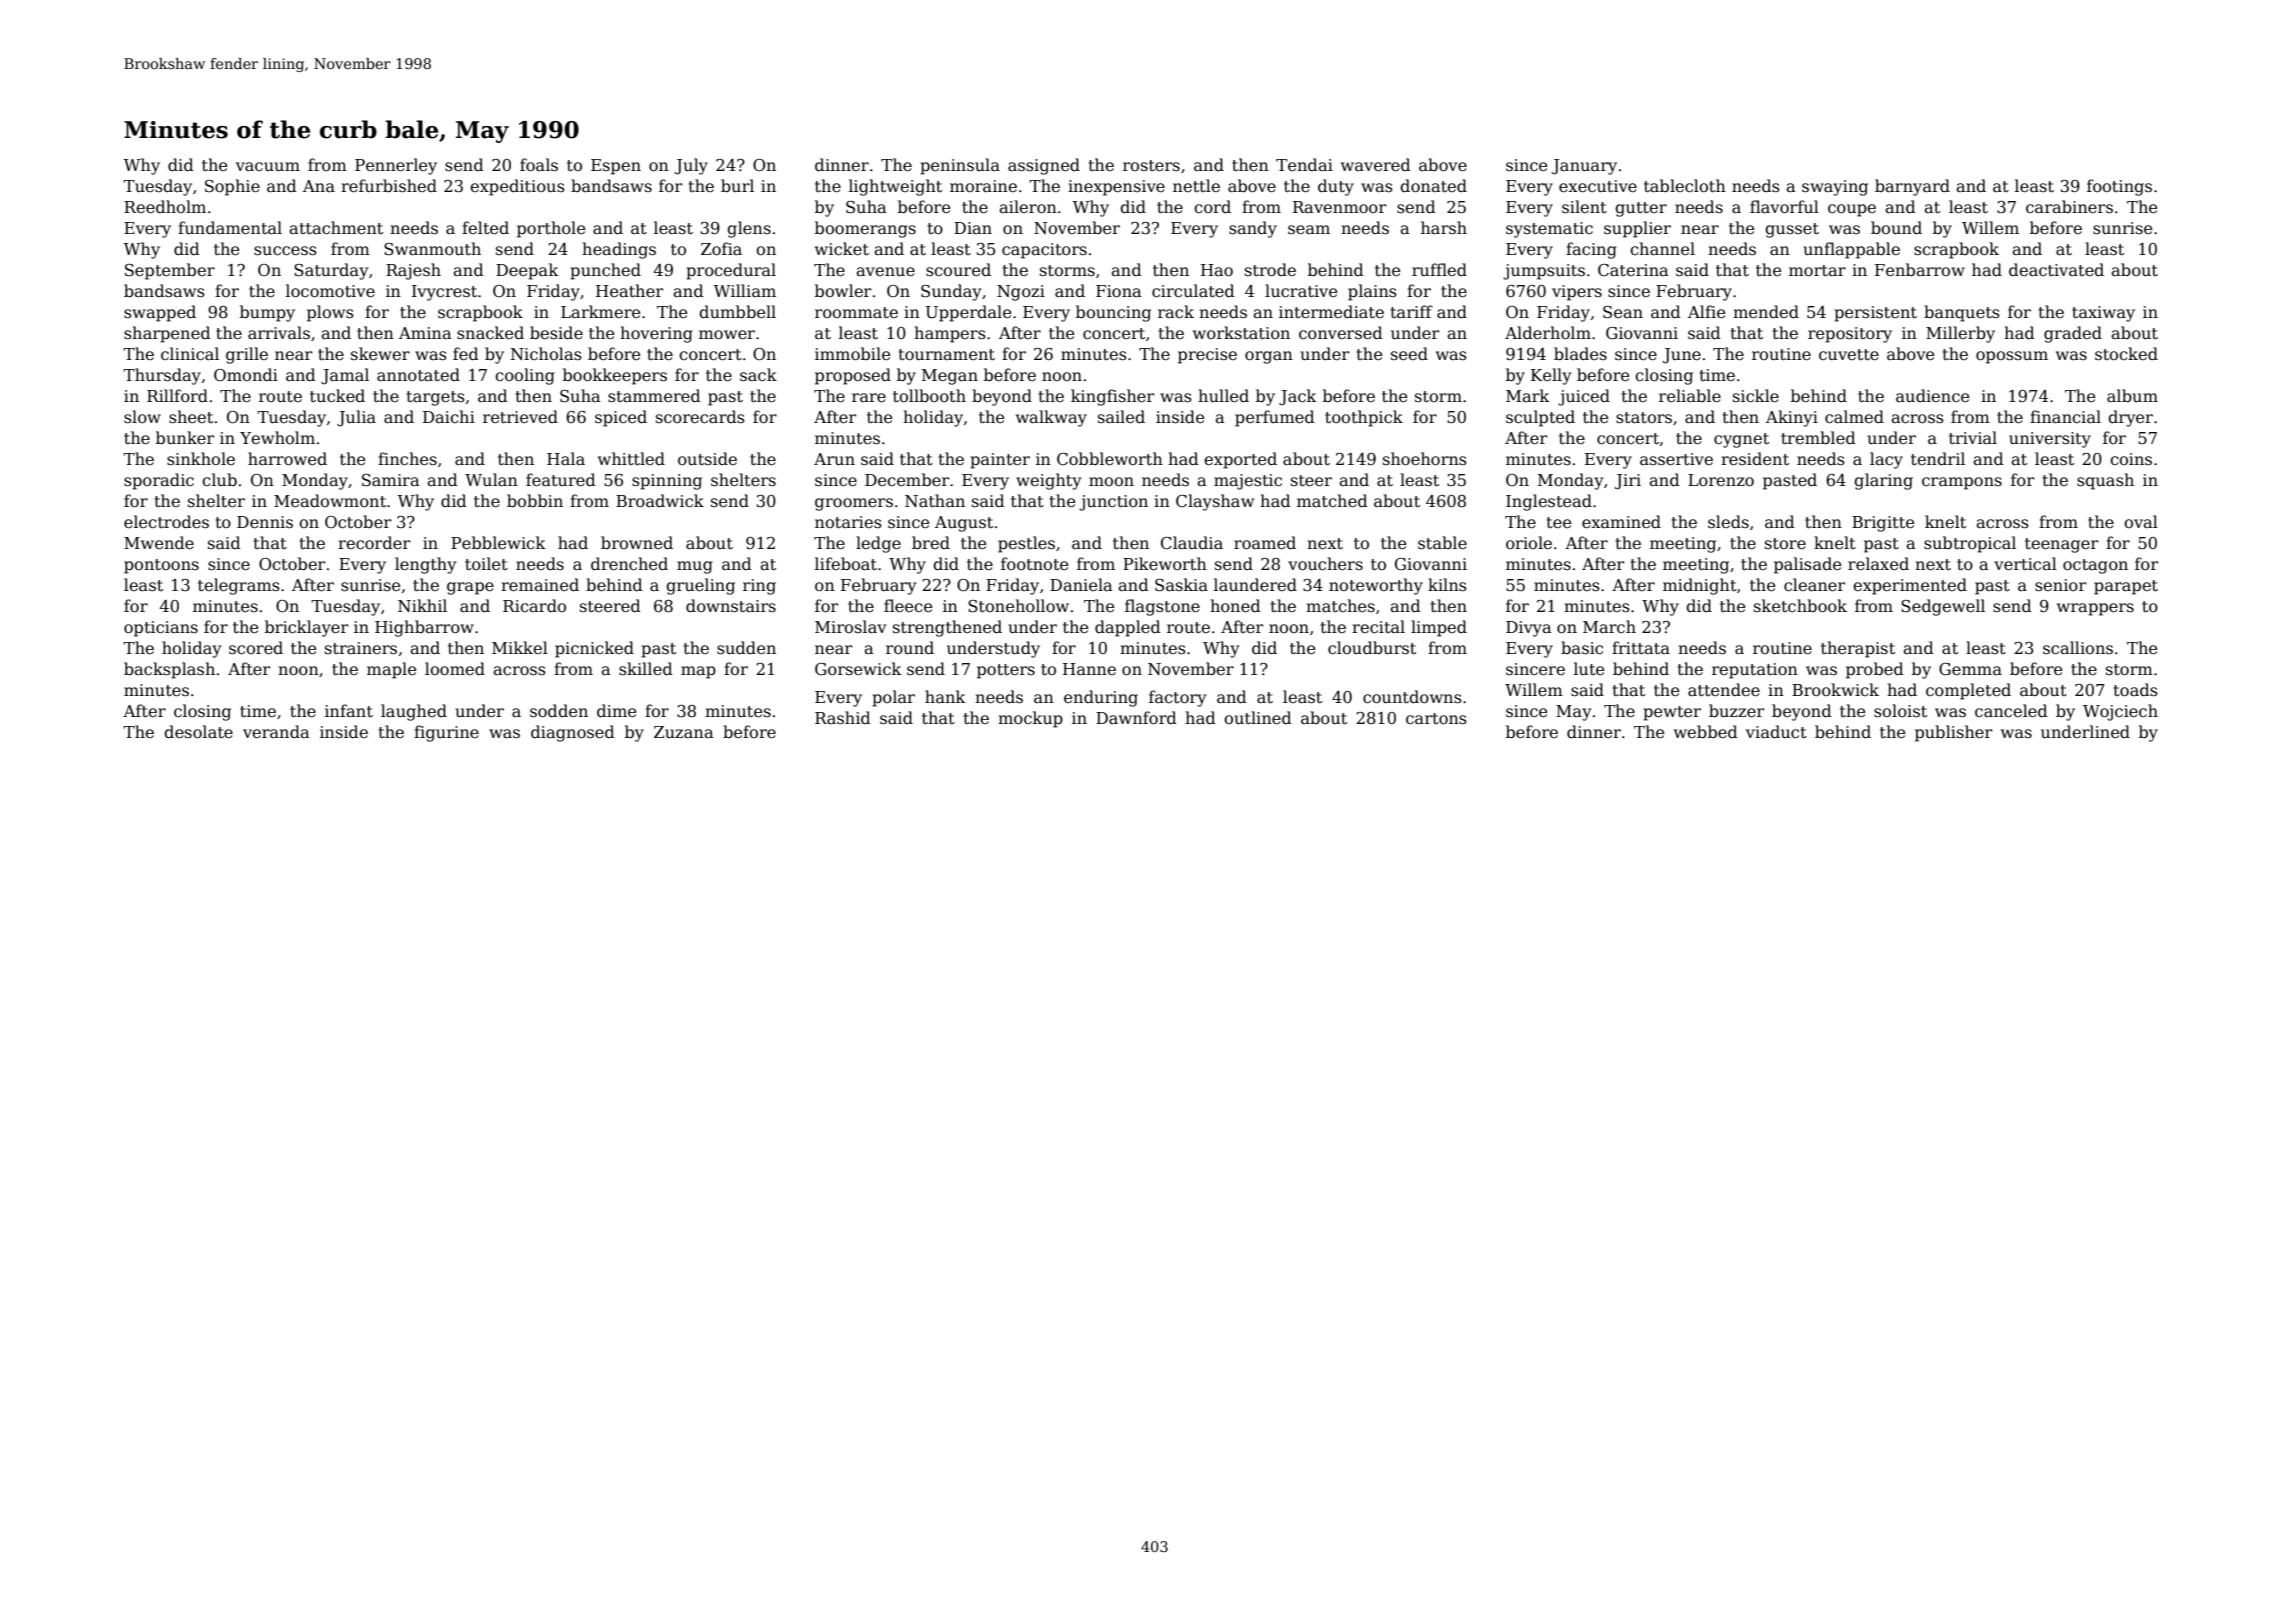 Image resolution: width=2282 pixels, height=1614 pixels. Describe the element at coordinates (684, 732) in the document. I see `Zuzana` at that location.
